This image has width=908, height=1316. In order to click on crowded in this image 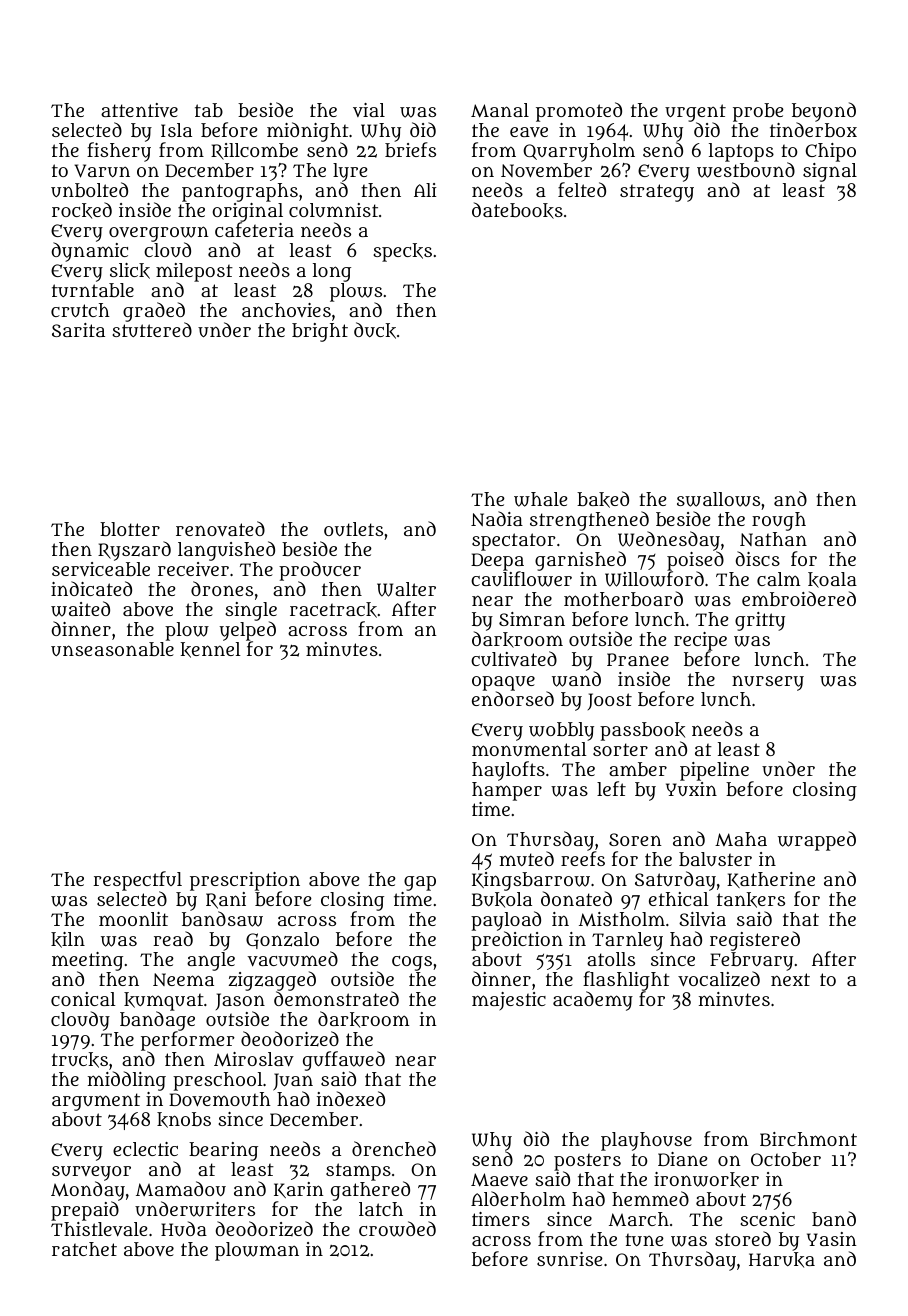, I will do `click(397, 1229)`.
